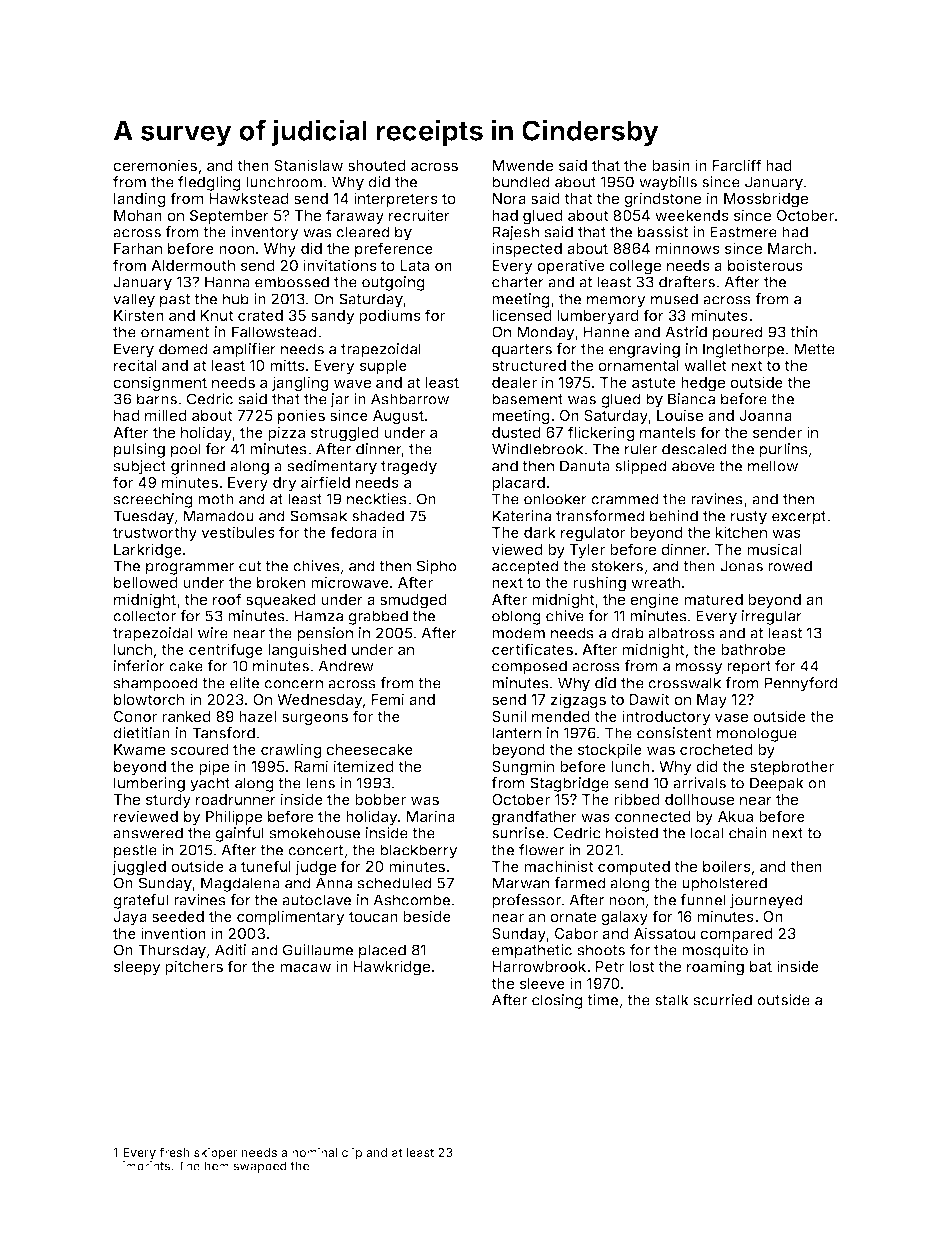  I want to click on local, so click(707, 833).
